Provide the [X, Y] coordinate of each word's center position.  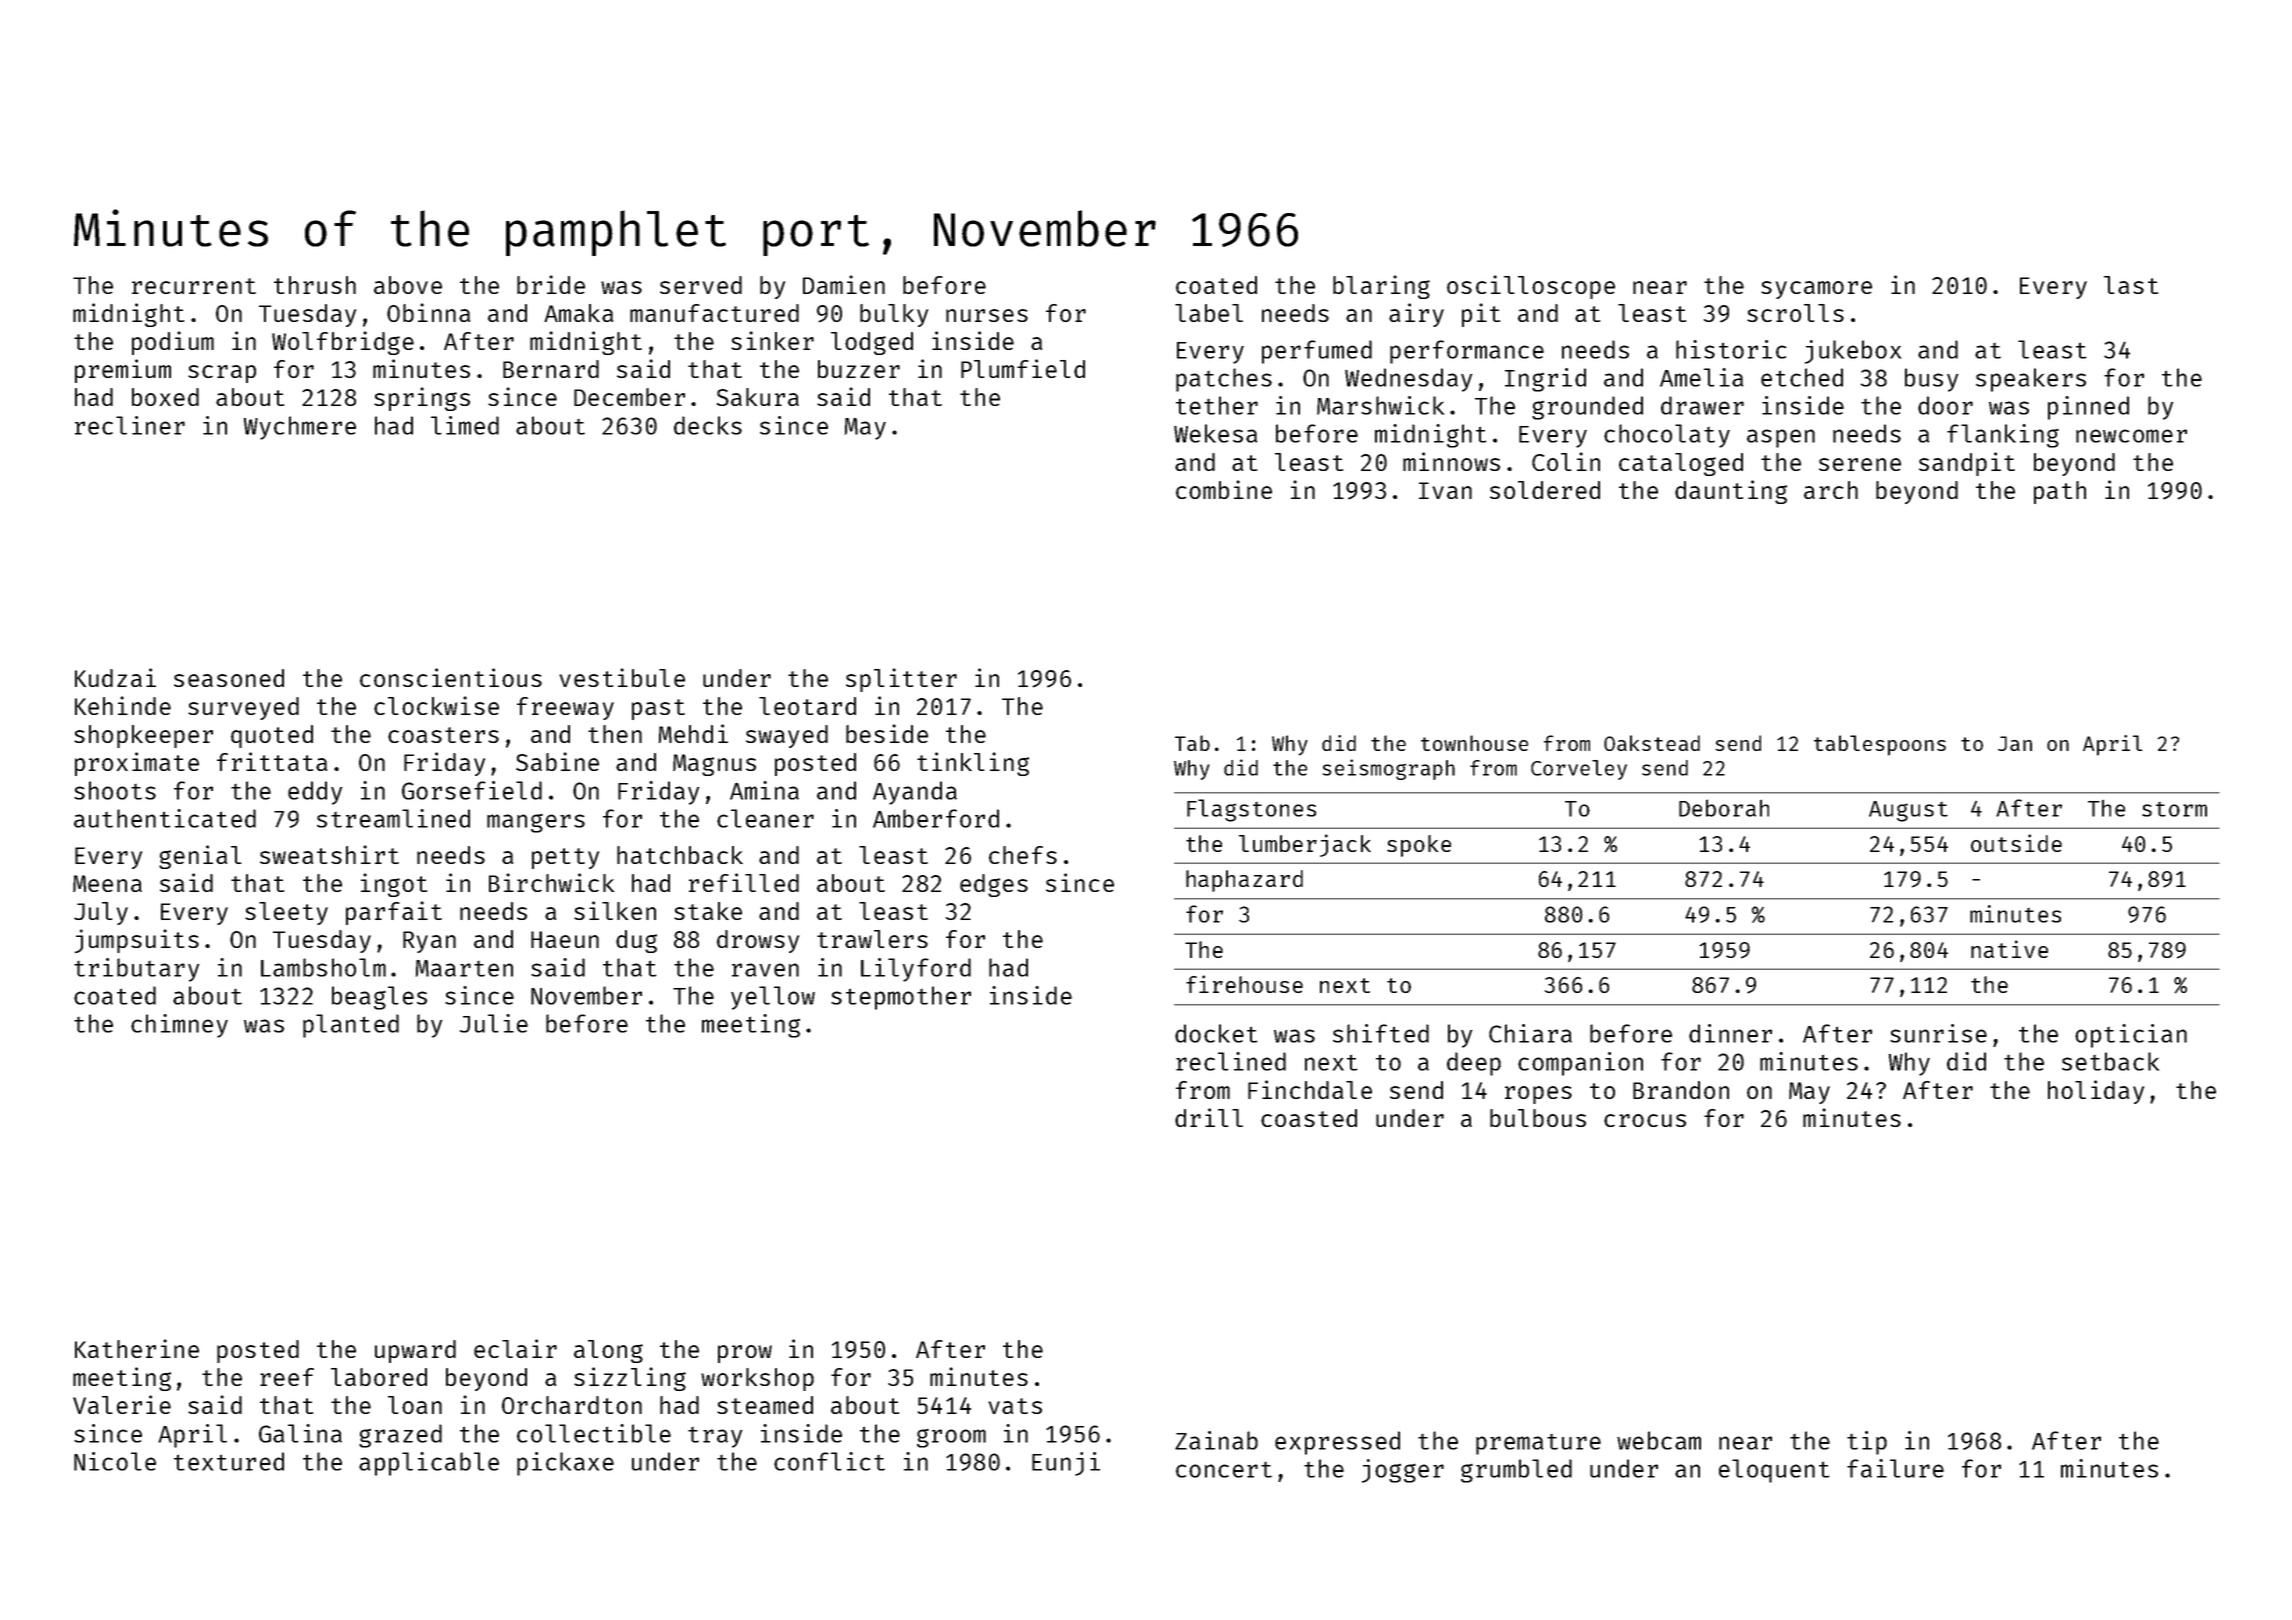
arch [1831, 490]
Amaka [578, 313]
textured [229, 1461]
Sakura [757, 397]
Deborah [1724, 808]
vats [1015, 1406]
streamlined [393, 818]
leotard [807, 706]
